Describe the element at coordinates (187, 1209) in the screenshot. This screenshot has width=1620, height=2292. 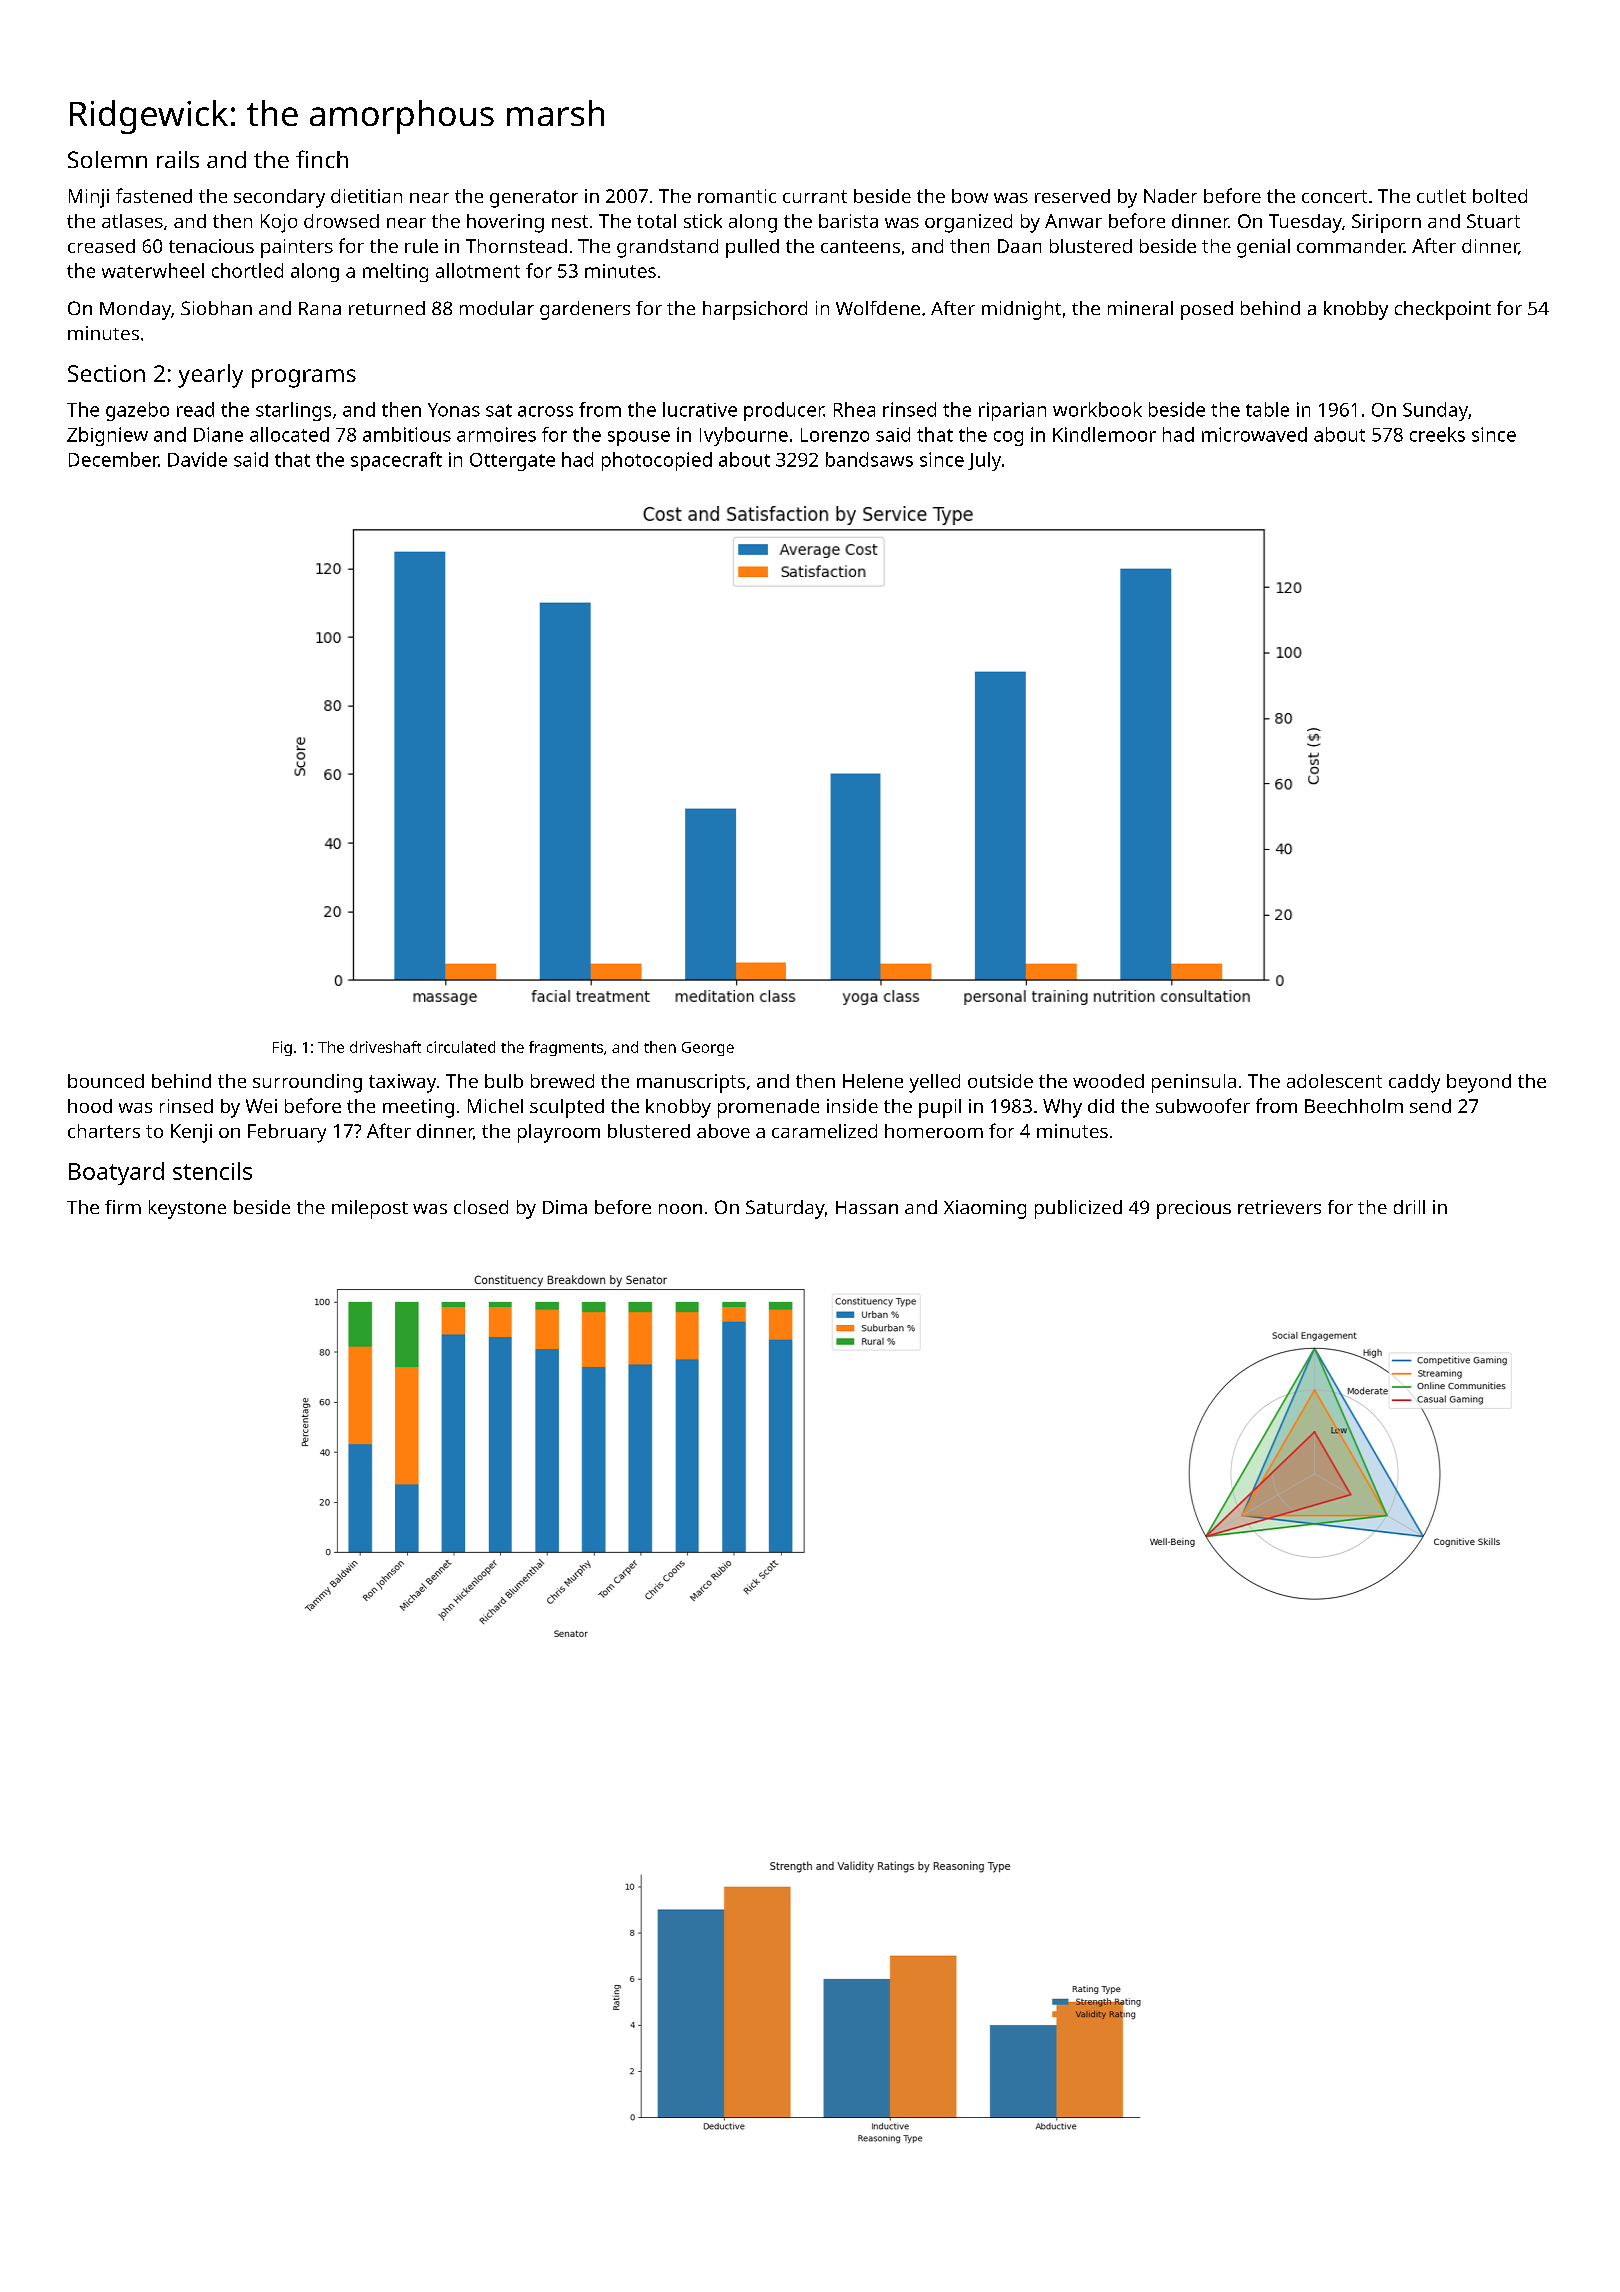
I see `keystone` at that location.
